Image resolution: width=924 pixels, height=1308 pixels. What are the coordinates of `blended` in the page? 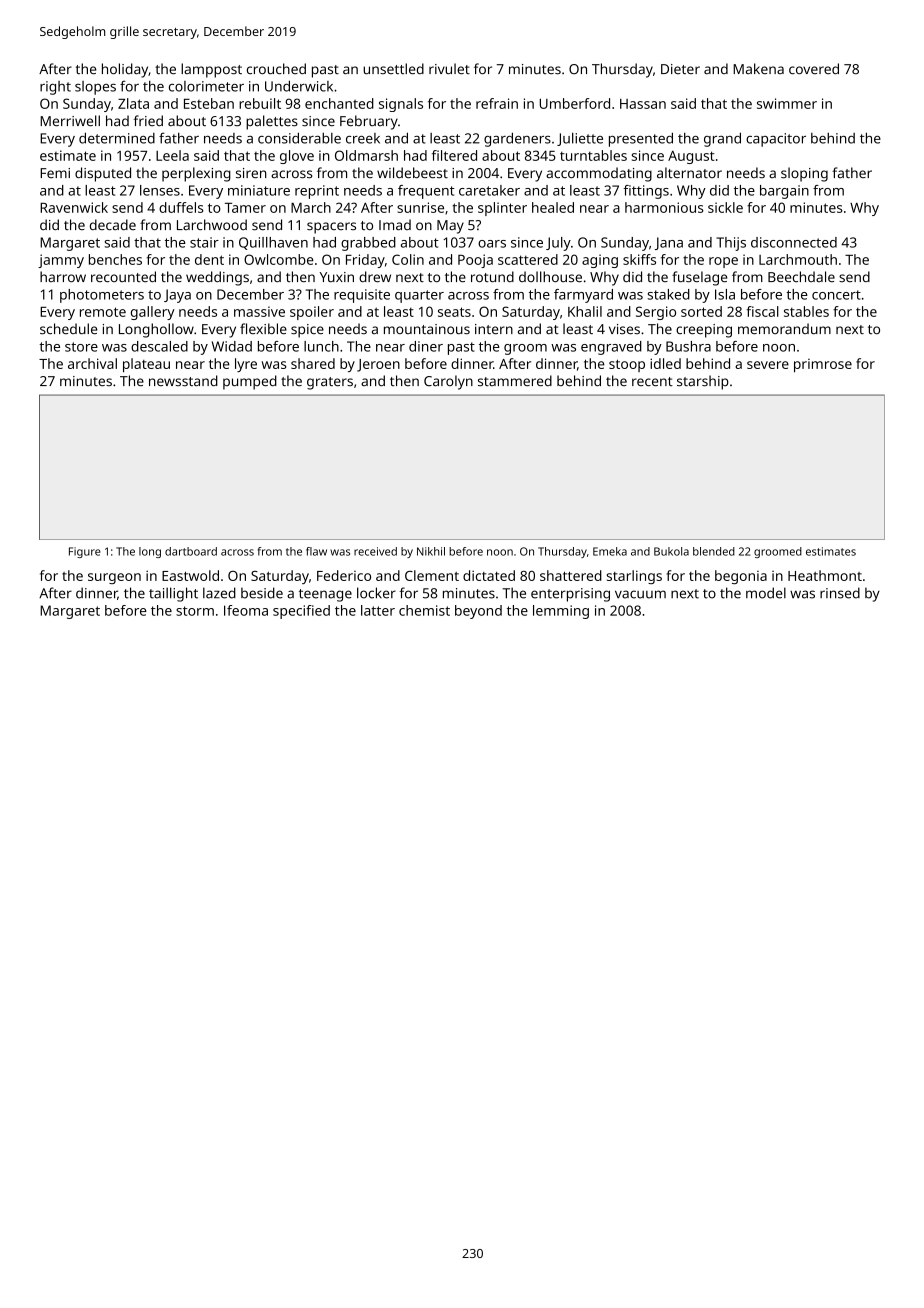 It's located at (714, 551).
